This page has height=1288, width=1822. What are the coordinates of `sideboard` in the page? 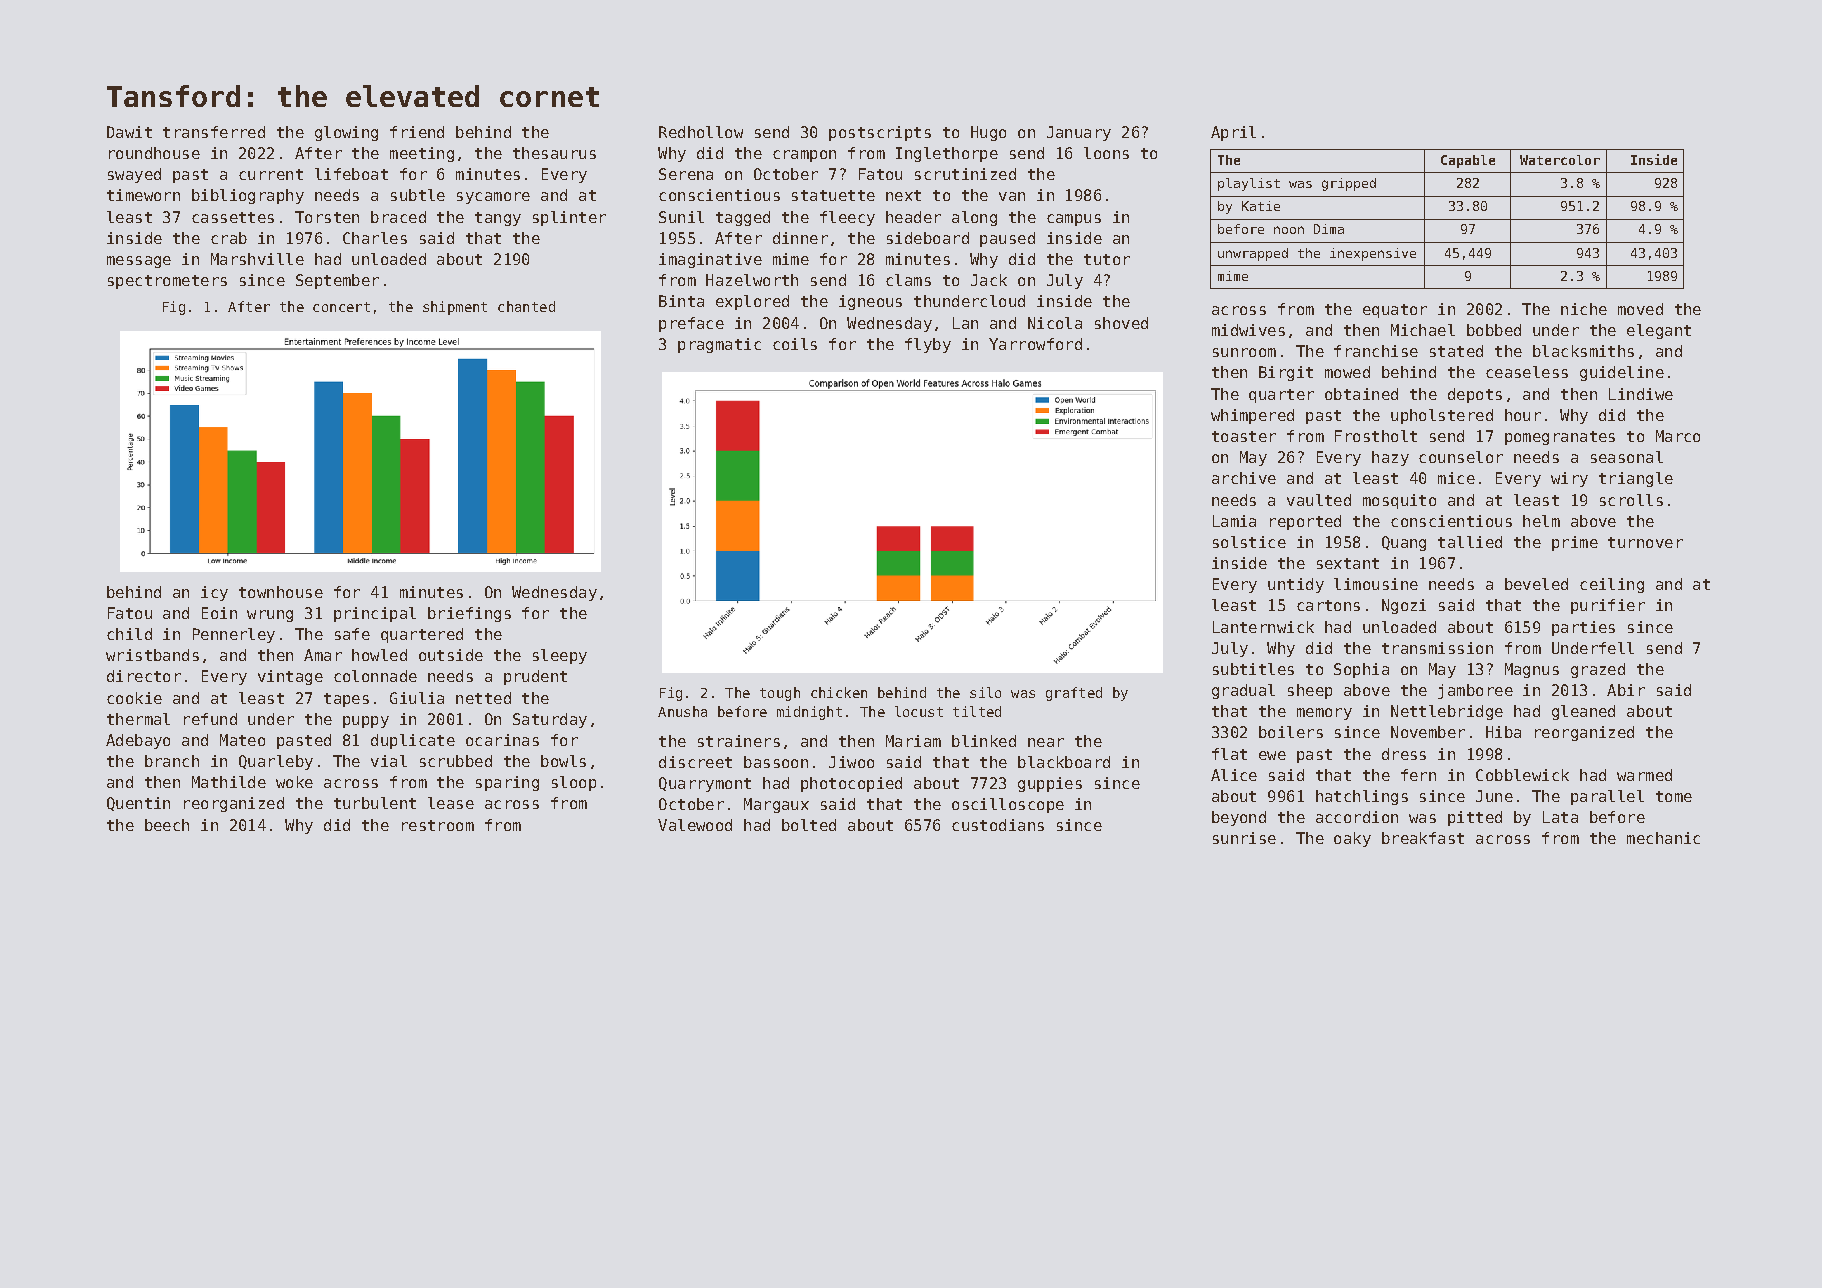 It's located at (928, 238).
